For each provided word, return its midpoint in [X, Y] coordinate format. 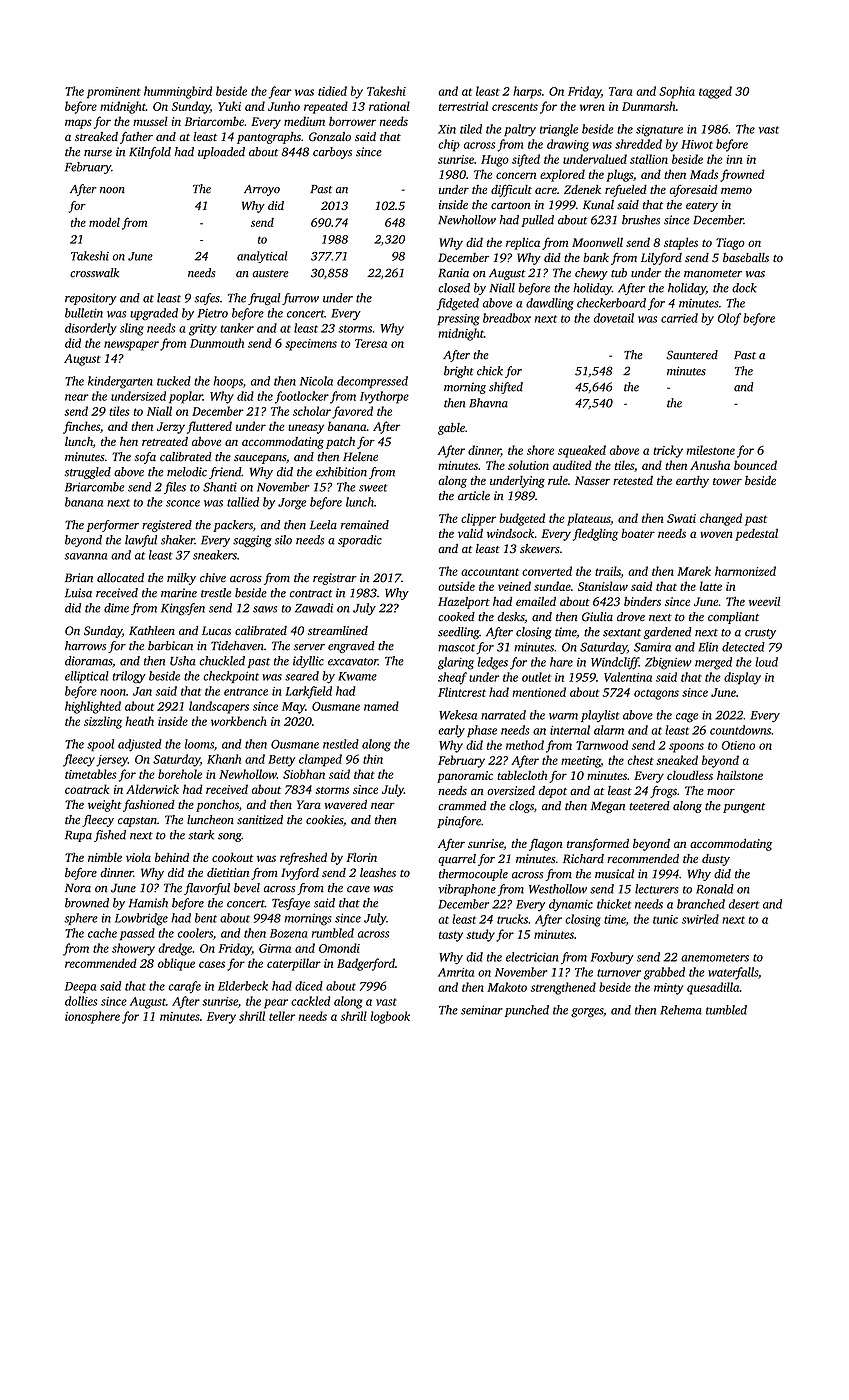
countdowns [740, 730]
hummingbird [178, 92]
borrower [352, 121]
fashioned [149, 805]
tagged [715, 92]
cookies [324, 820]
